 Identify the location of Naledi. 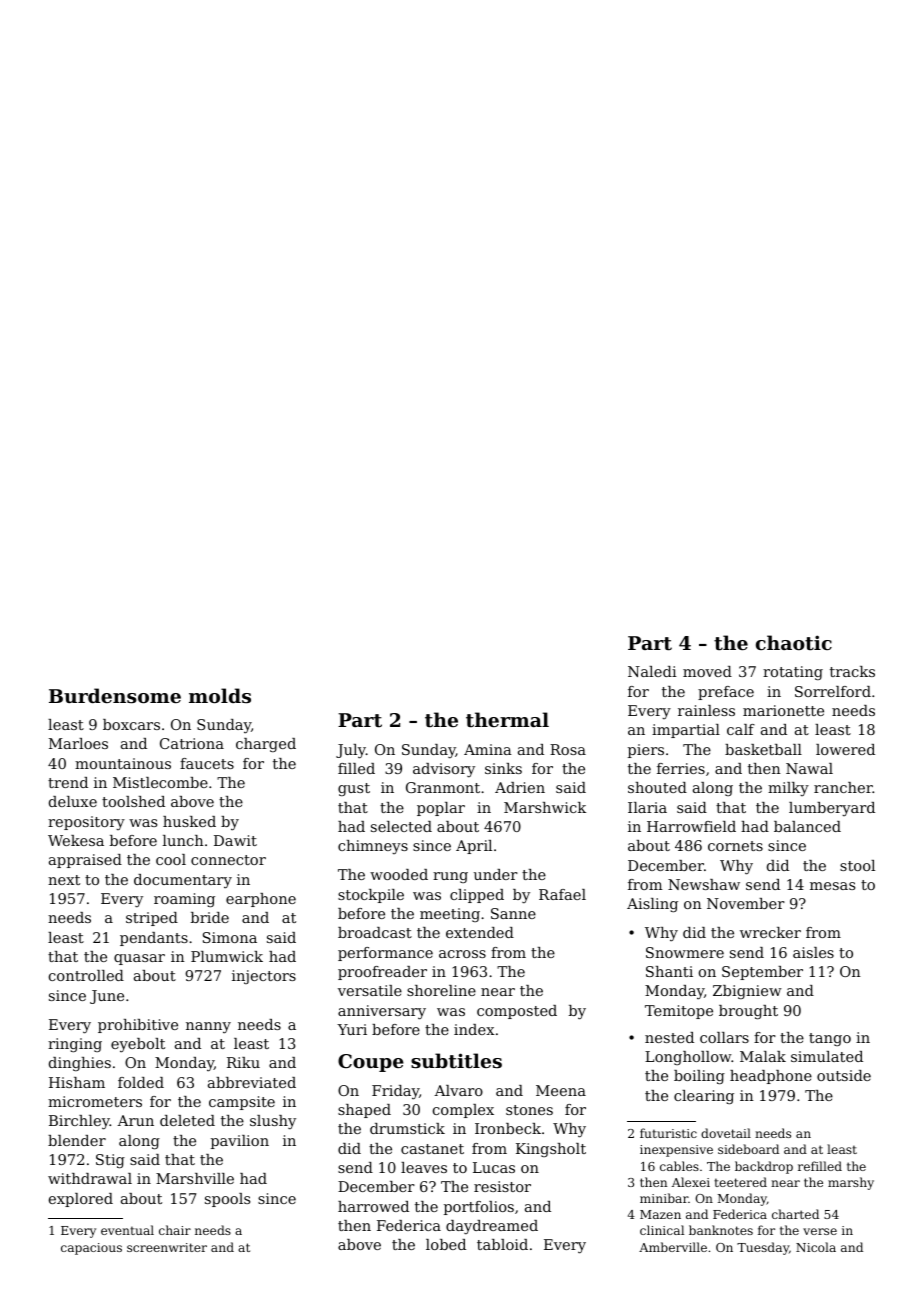
(652, 671).
